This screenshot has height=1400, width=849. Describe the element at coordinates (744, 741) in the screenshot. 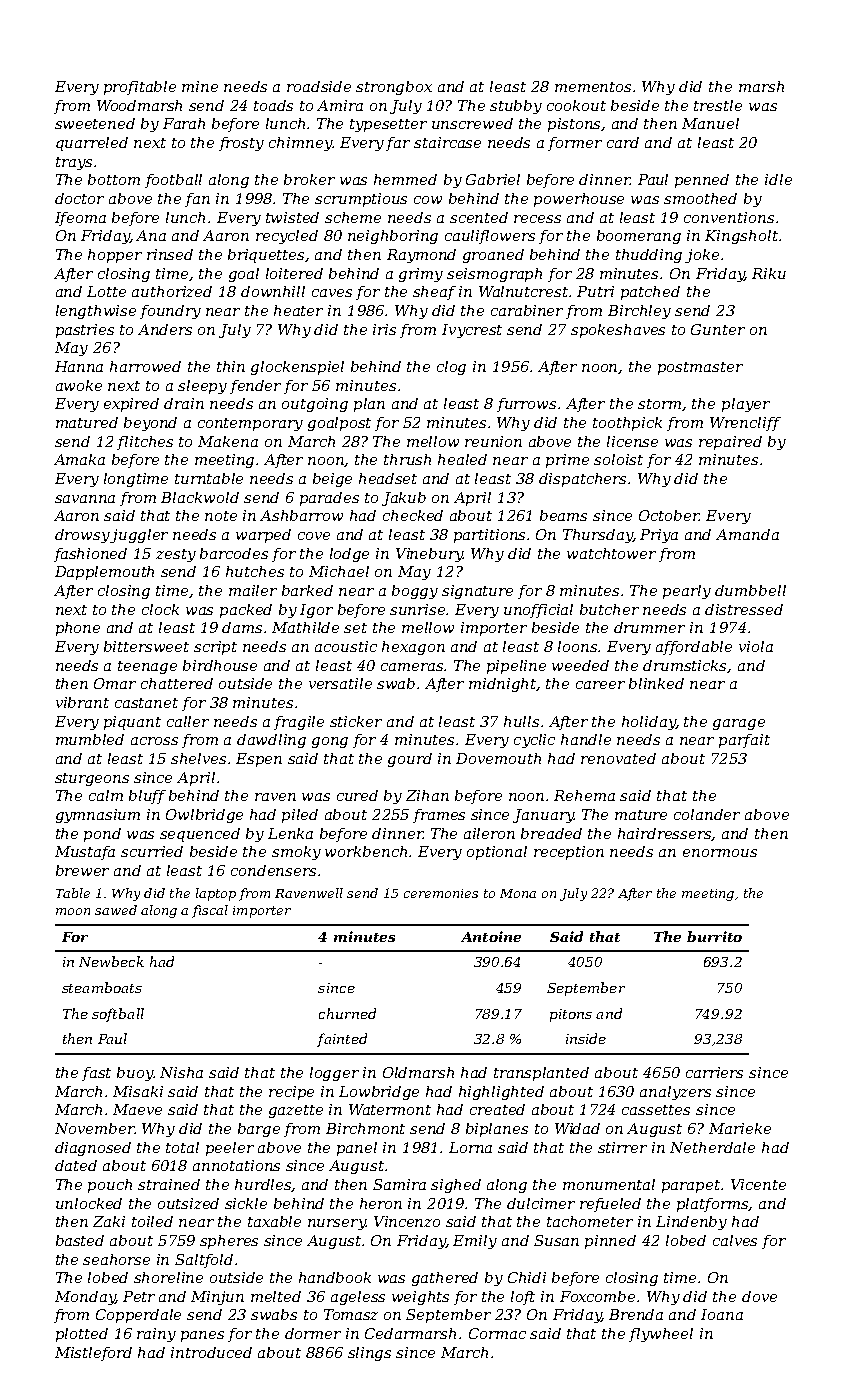

I see `parfait` at that location.
